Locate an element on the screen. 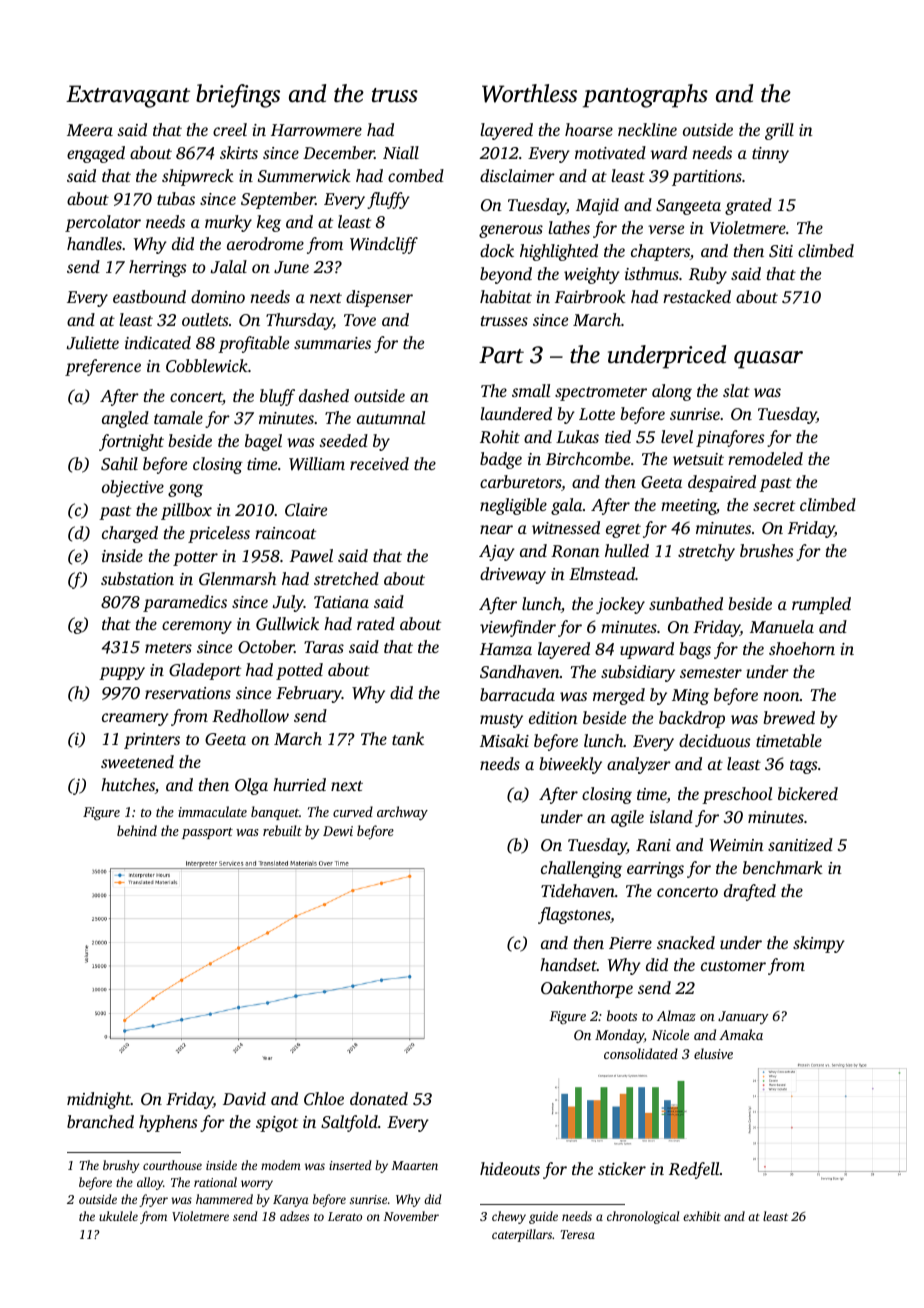 Image resolution: width=924 pixels, height=1308 pixels. midnight is located at coordinates (99, 1100).
